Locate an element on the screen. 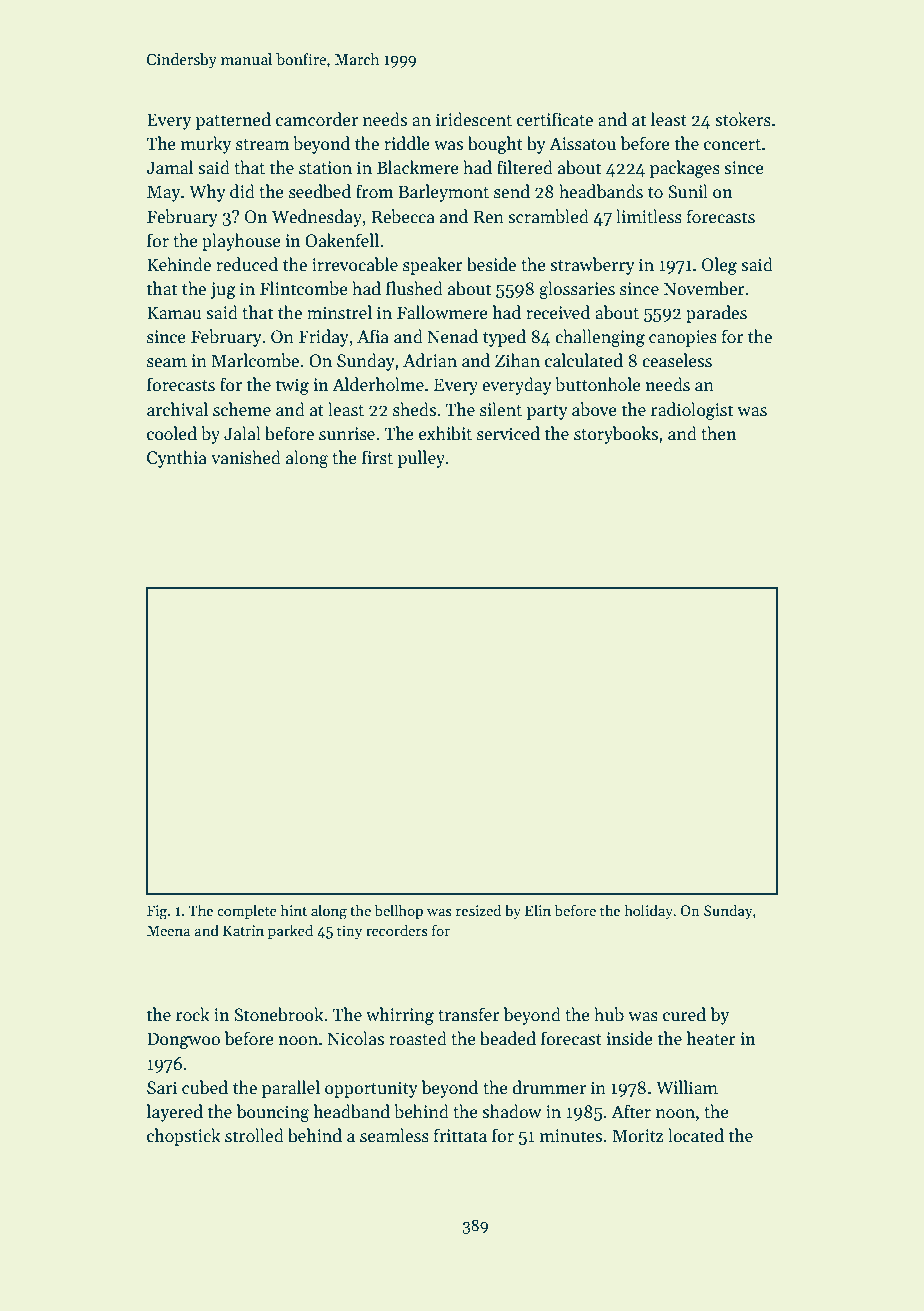 This screenshot has height=1311, width=924. rock is located at coordinates (193, 1014).
